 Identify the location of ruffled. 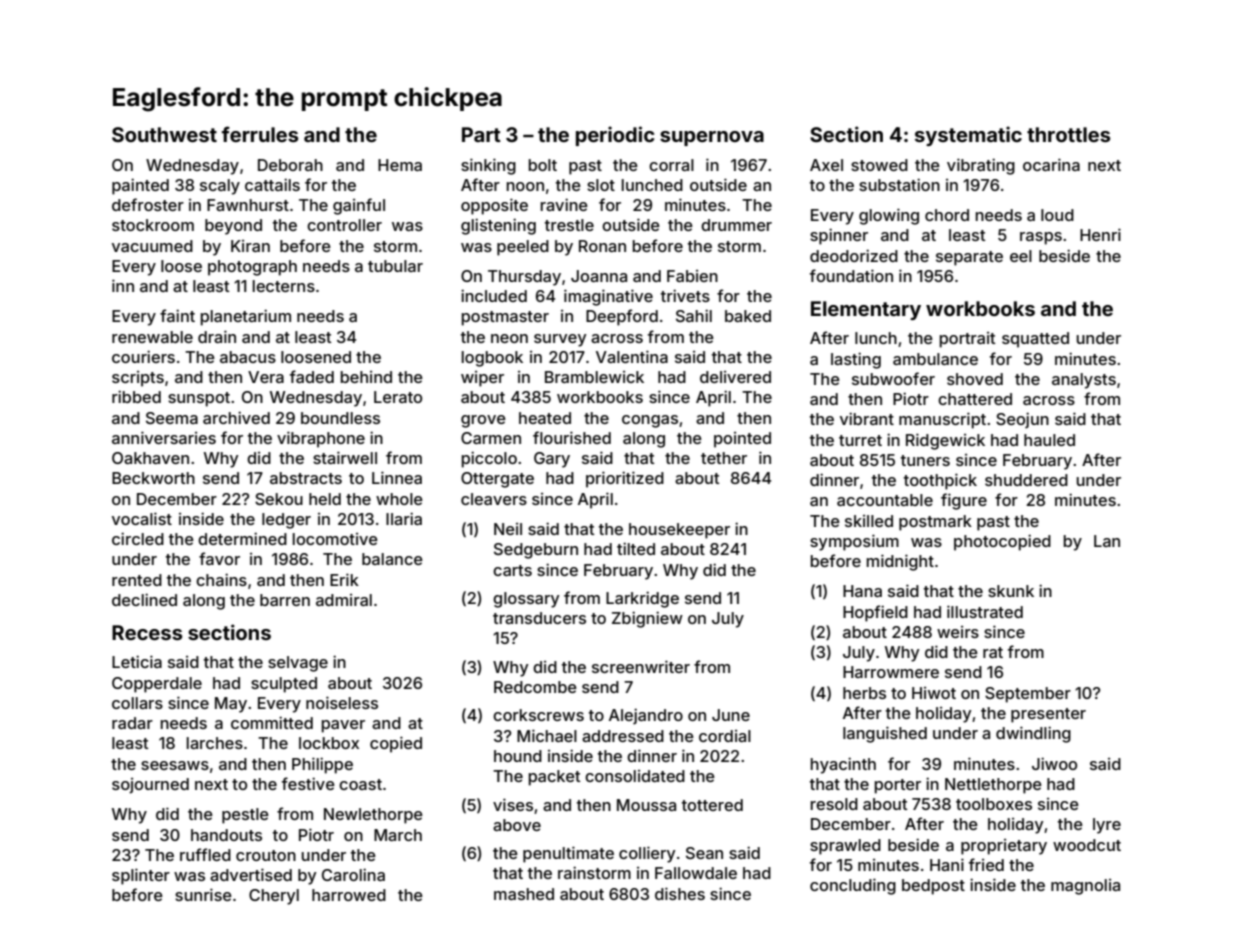
(205, 854).
